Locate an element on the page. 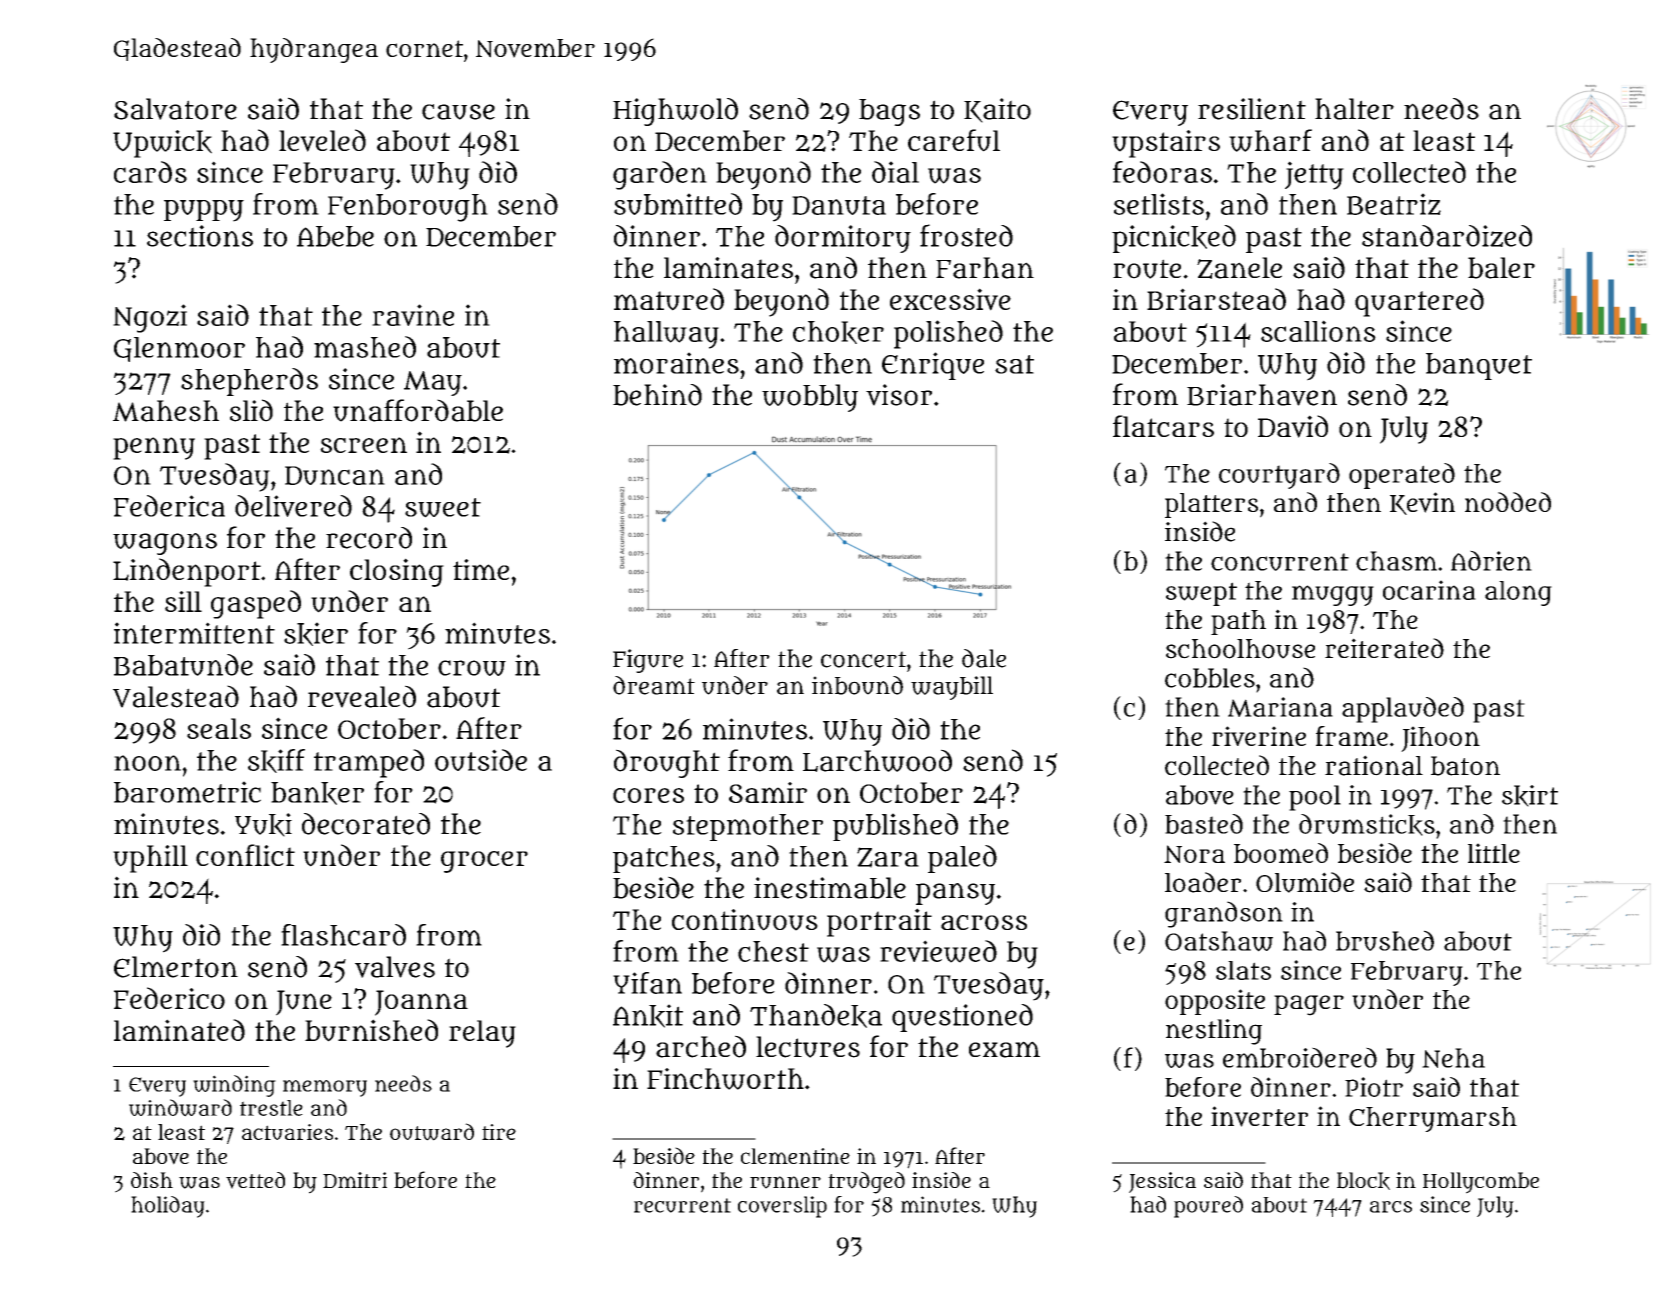  opposite is located at coordinates (1215, 1002).
